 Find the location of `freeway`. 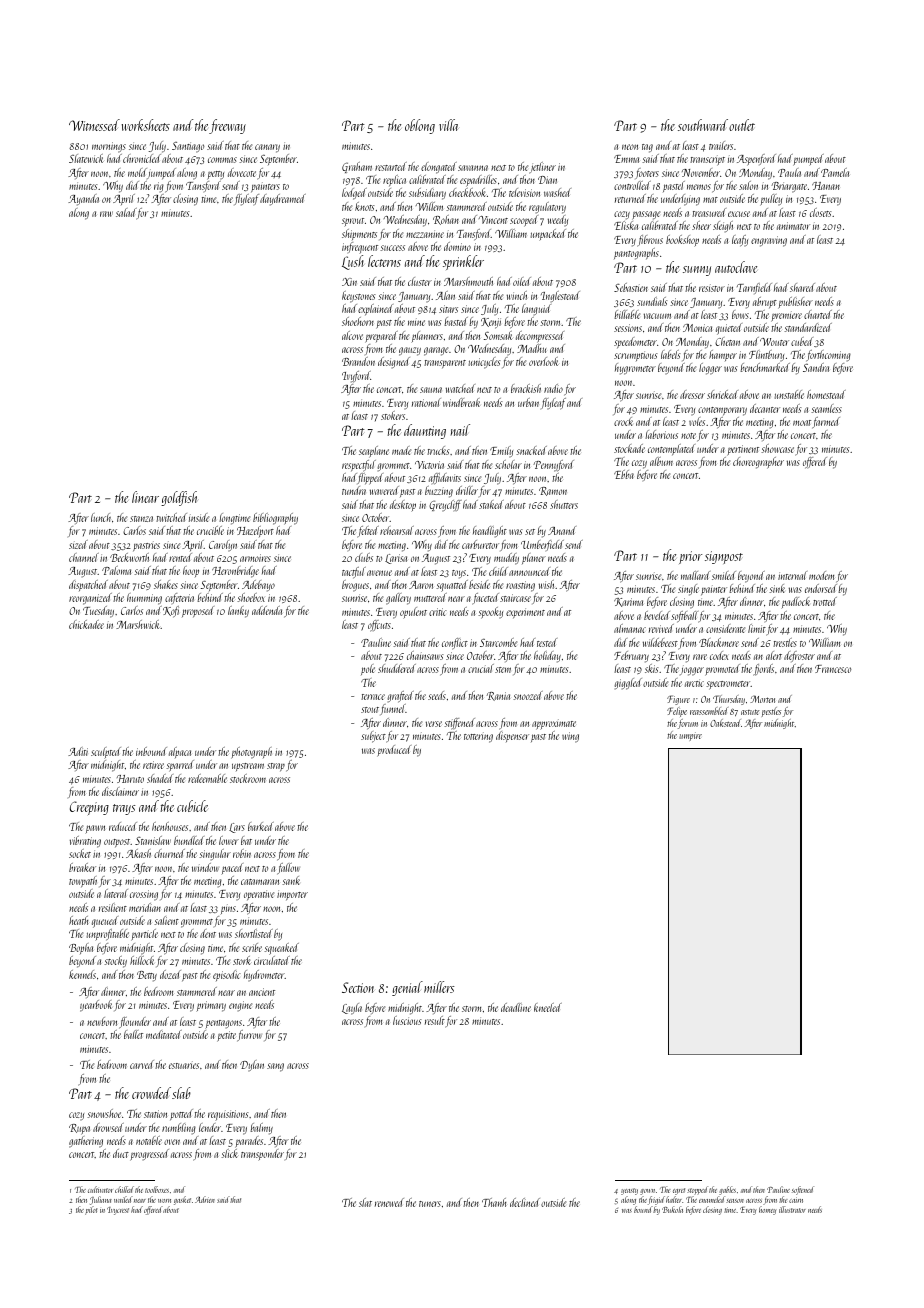

freeway is located at coordinates (227, 126).
